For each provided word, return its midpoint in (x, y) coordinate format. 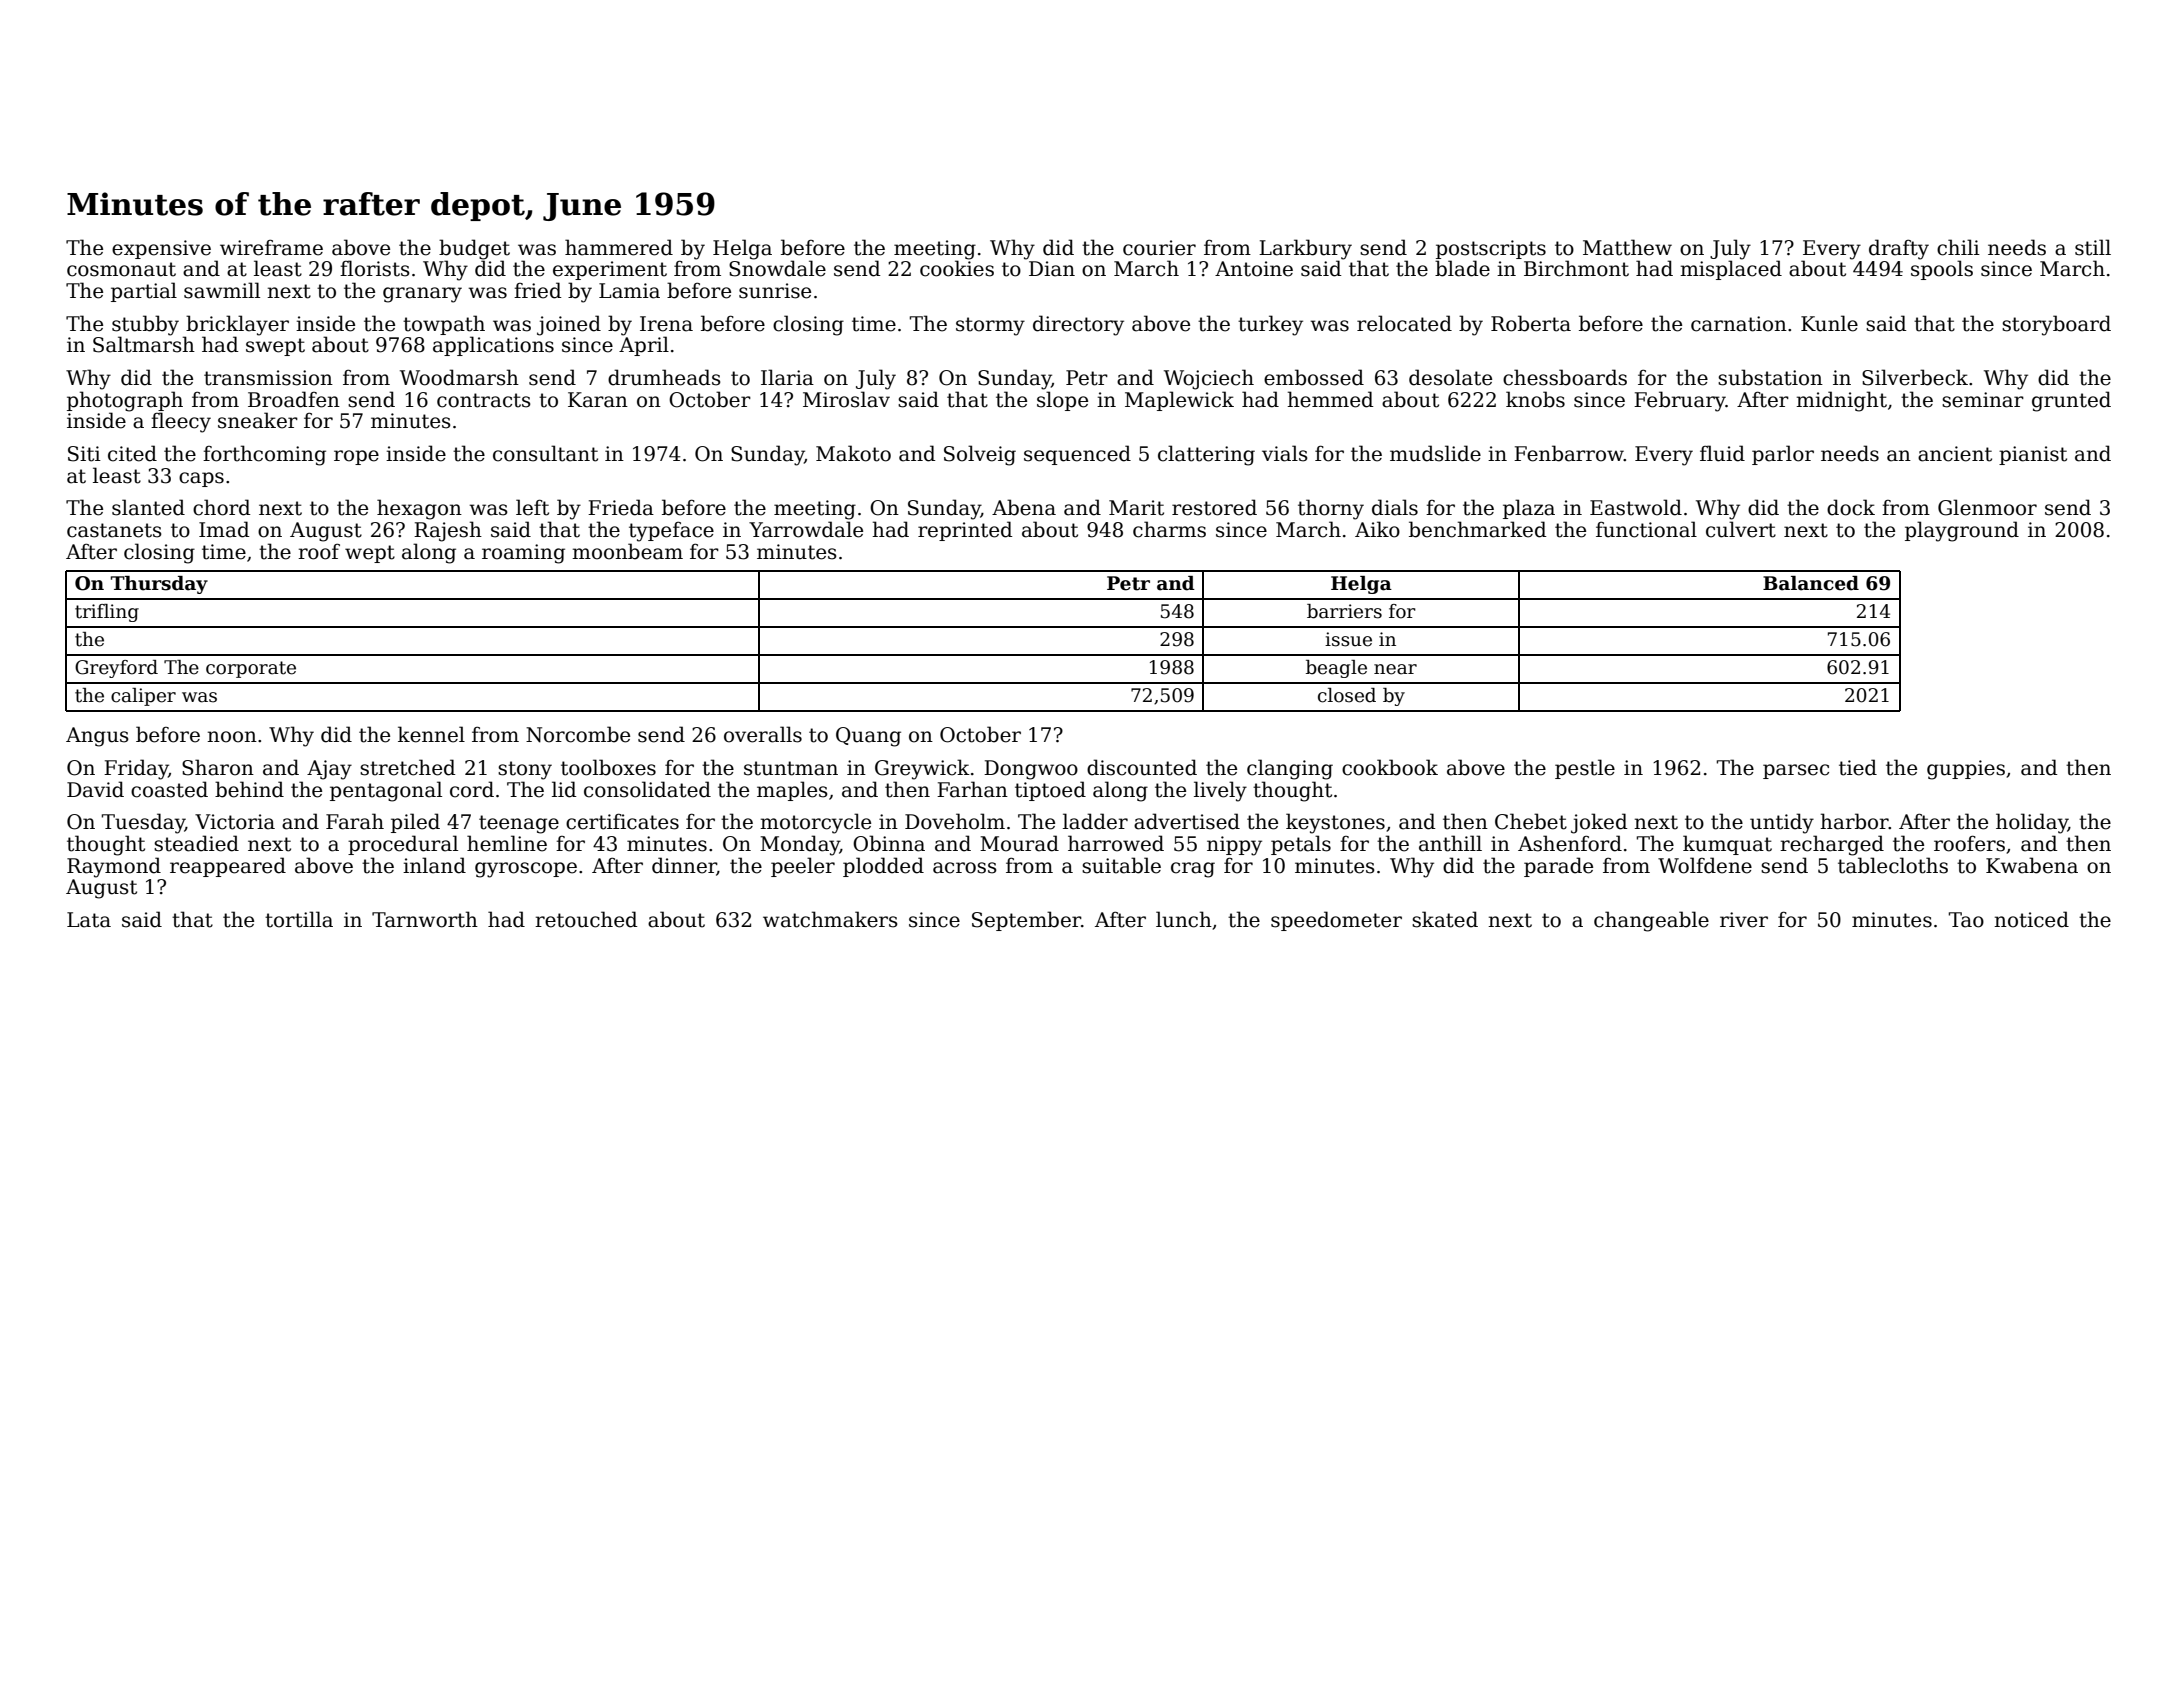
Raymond (114, 867)
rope (356, 457)
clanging (1290, 769)
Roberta (1531, 323)
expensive (161, 249)
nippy (1234, 846)
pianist (2033, 455)
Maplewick (1179, 401)
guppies (1966, 770)
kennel (431, 734)
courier (1159, 248)
